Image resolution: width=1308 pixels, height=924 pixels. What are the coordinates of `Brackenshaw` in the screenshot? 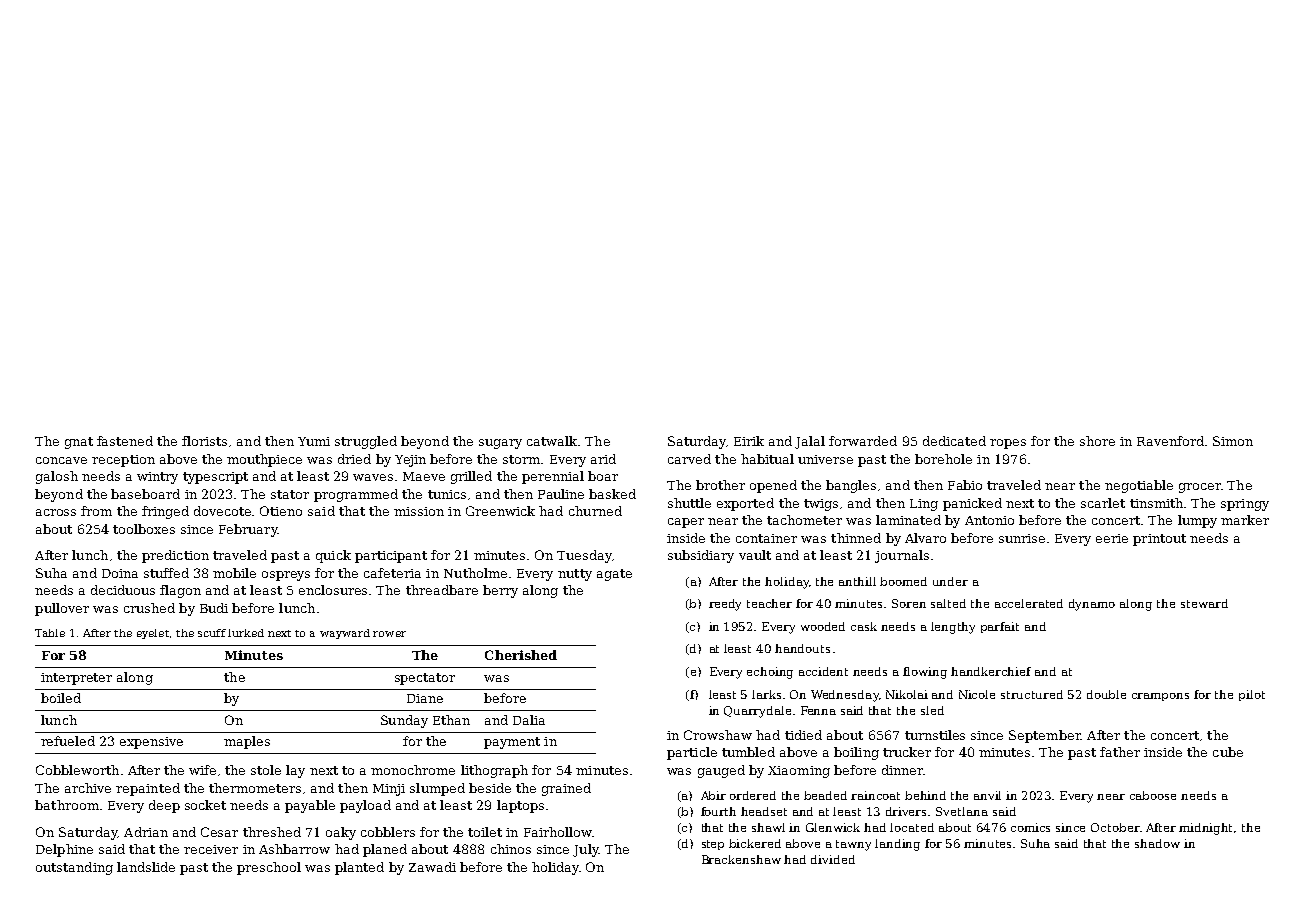 It's located at (741, 859).
